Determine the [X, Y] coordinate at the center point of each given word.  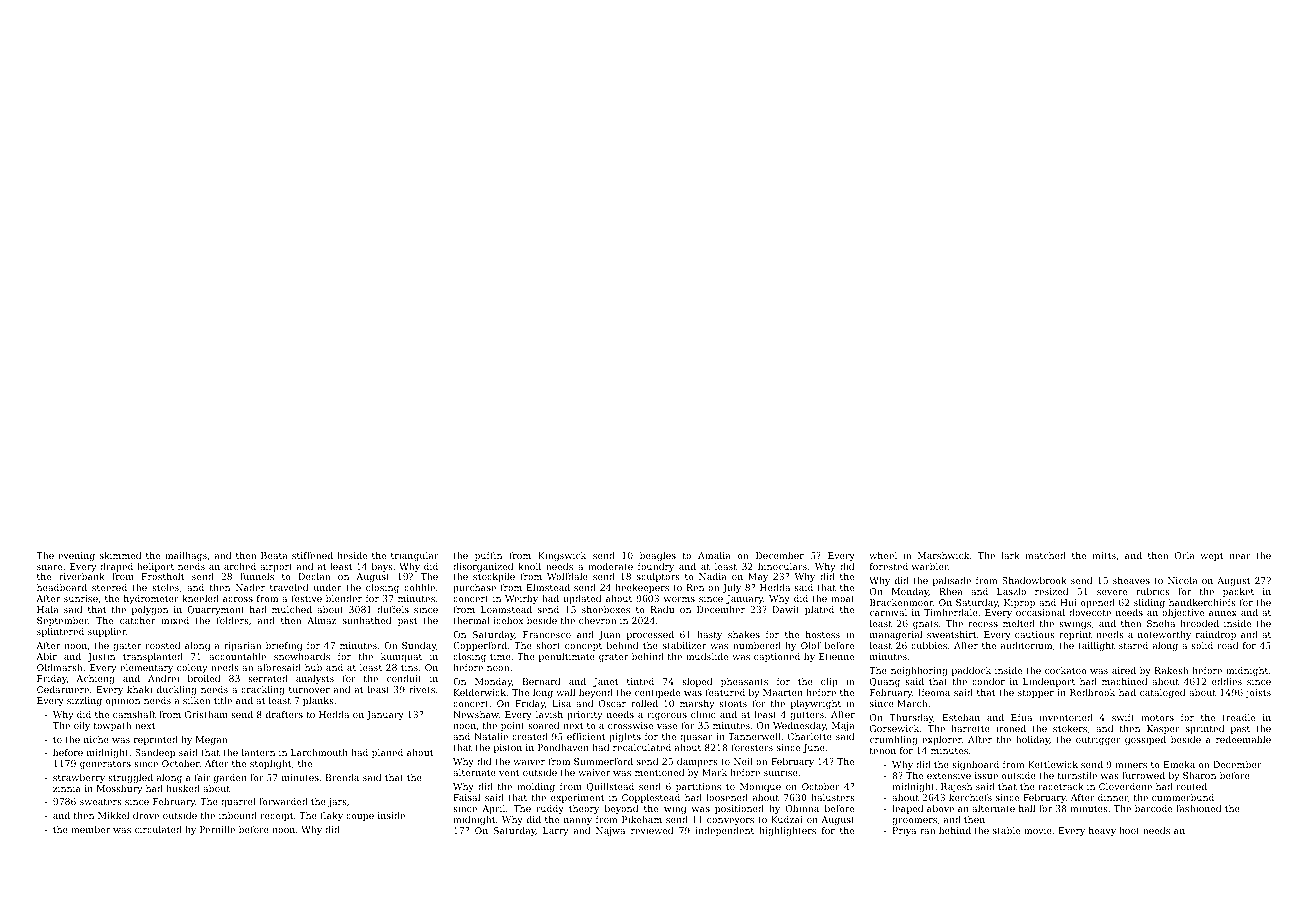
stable [1006, 830]
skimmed [120, 555]
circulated [158, 829]
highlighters [787, 831]
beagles [658, 556]
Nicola [1183, 580]
